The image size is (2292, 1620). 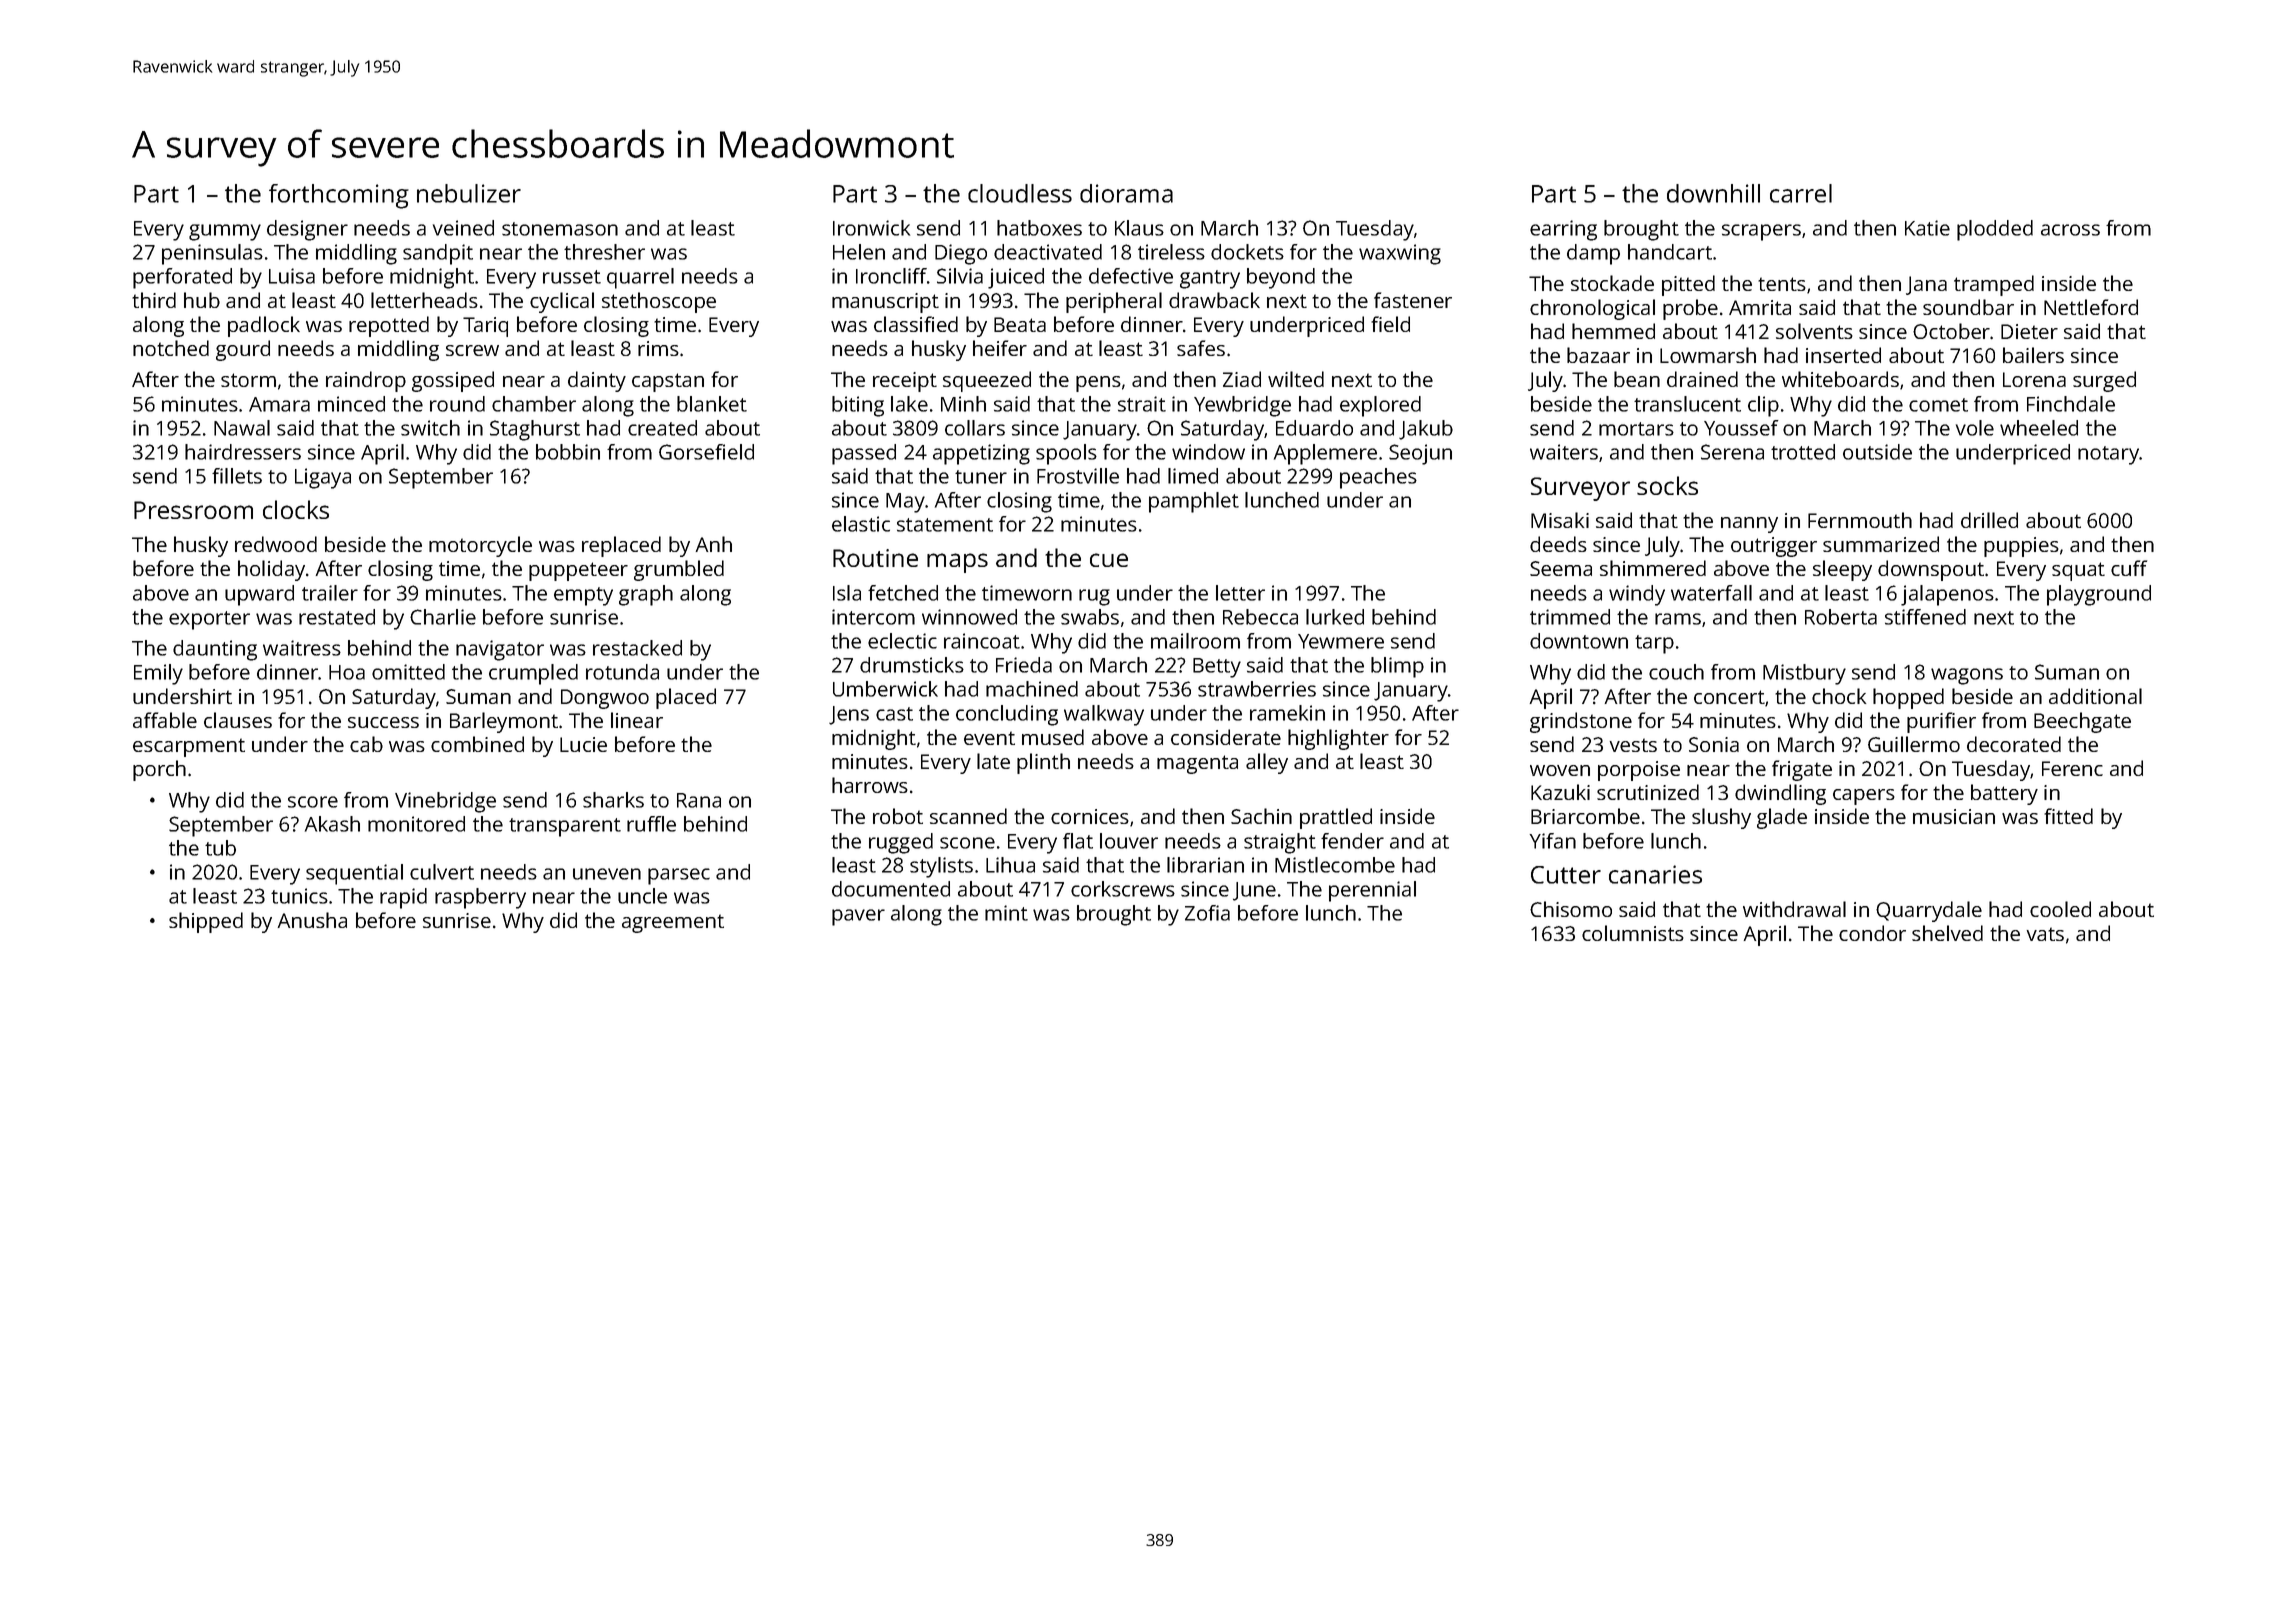 What do you see at coordinates (668, 382) in the screenshot?
I see `capstan` at bounding box center [668, 382].
